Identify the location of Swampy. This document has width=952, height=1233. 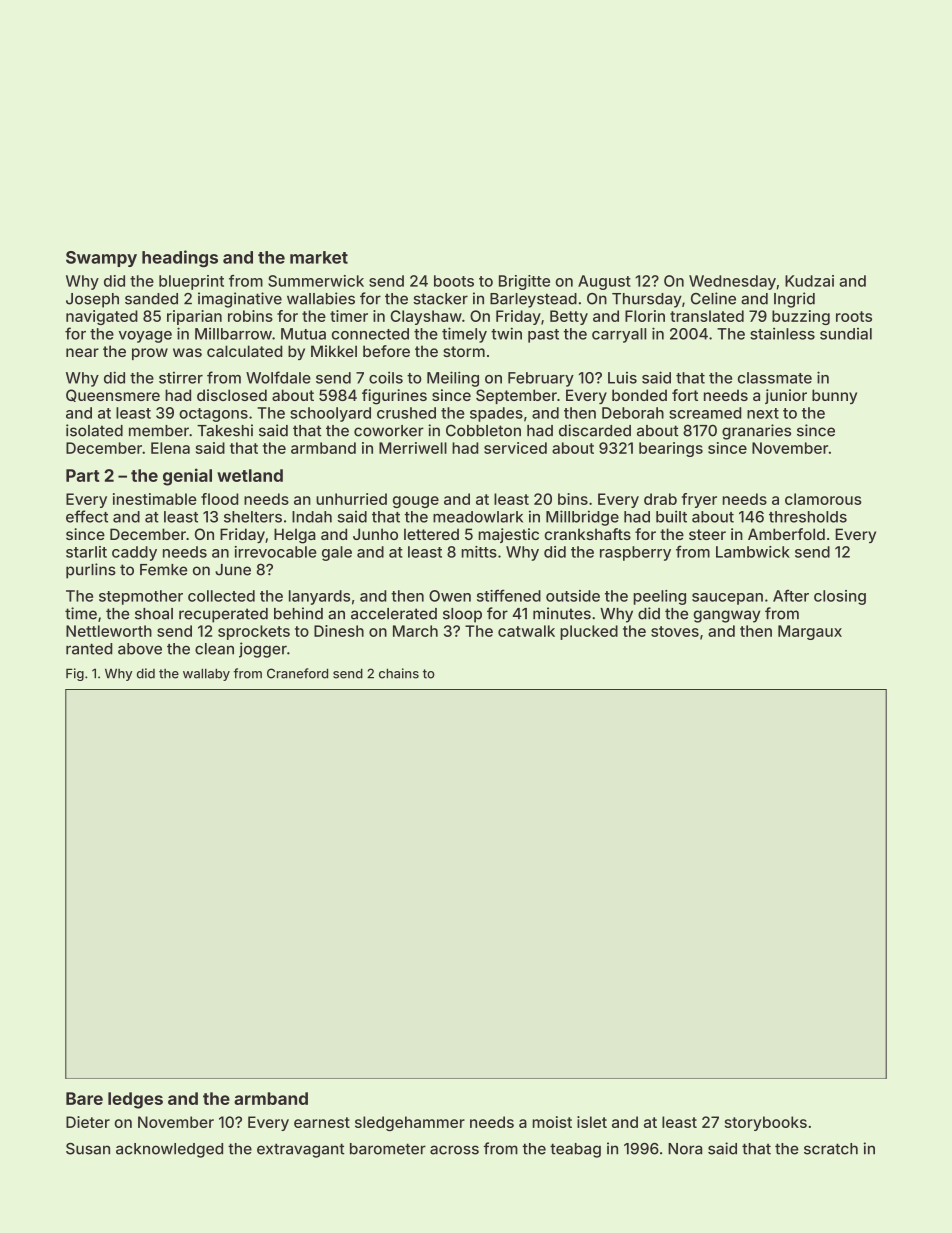
(101, 259).
